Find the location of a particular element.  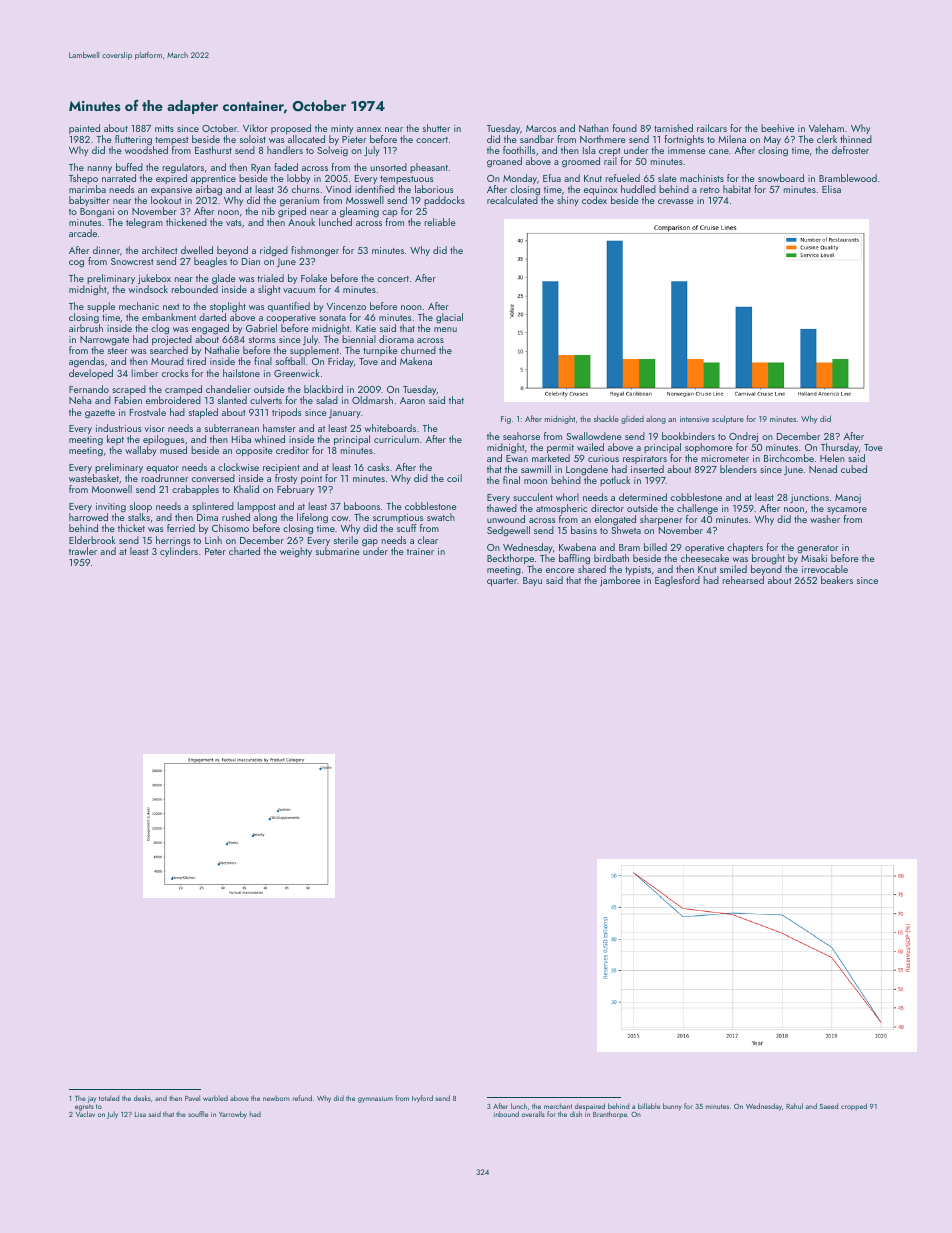

beakers is located at coordinates (837, 580).
